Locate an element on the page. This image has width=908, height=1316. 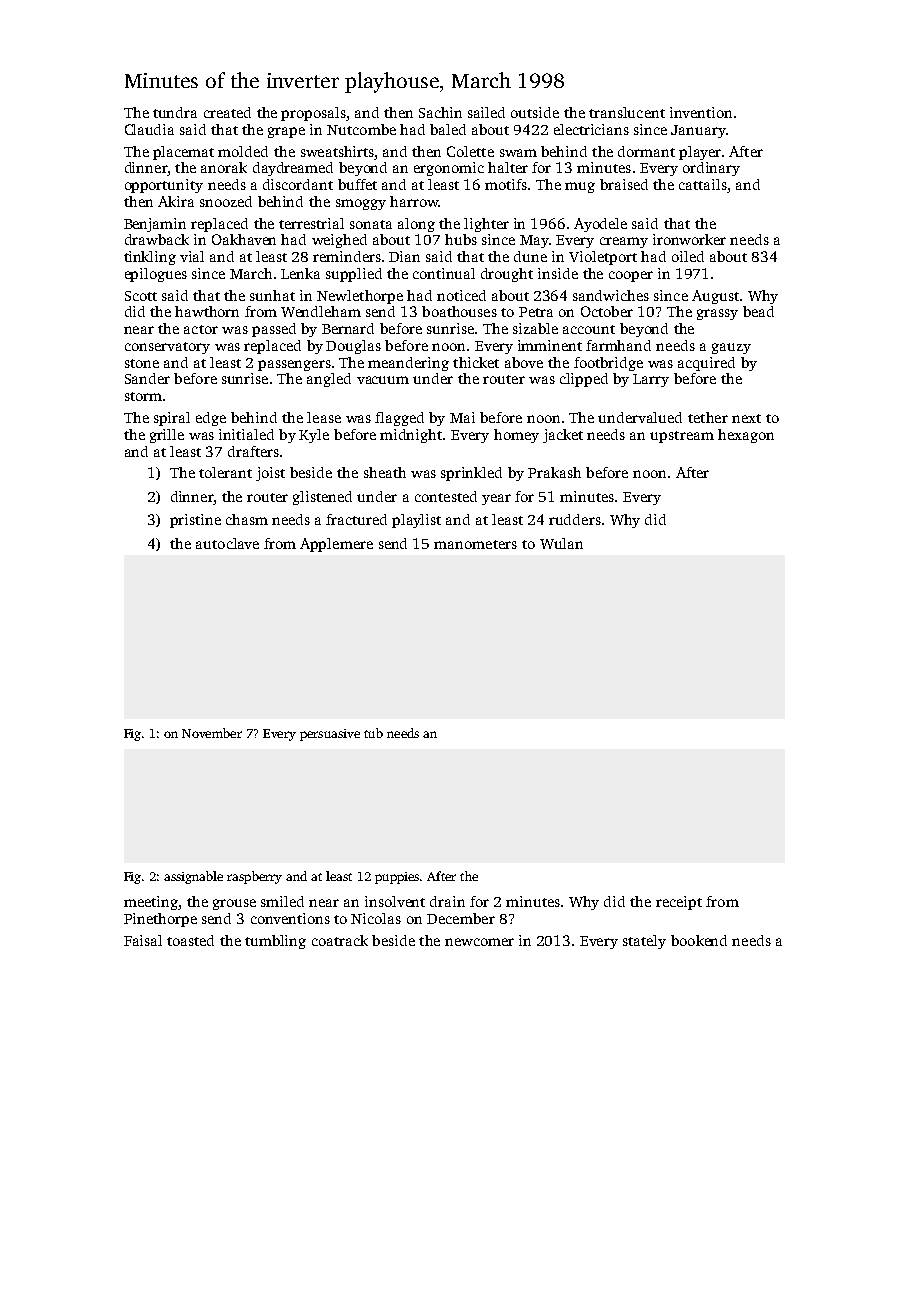
pristine is located at coordinates (195, 521).
